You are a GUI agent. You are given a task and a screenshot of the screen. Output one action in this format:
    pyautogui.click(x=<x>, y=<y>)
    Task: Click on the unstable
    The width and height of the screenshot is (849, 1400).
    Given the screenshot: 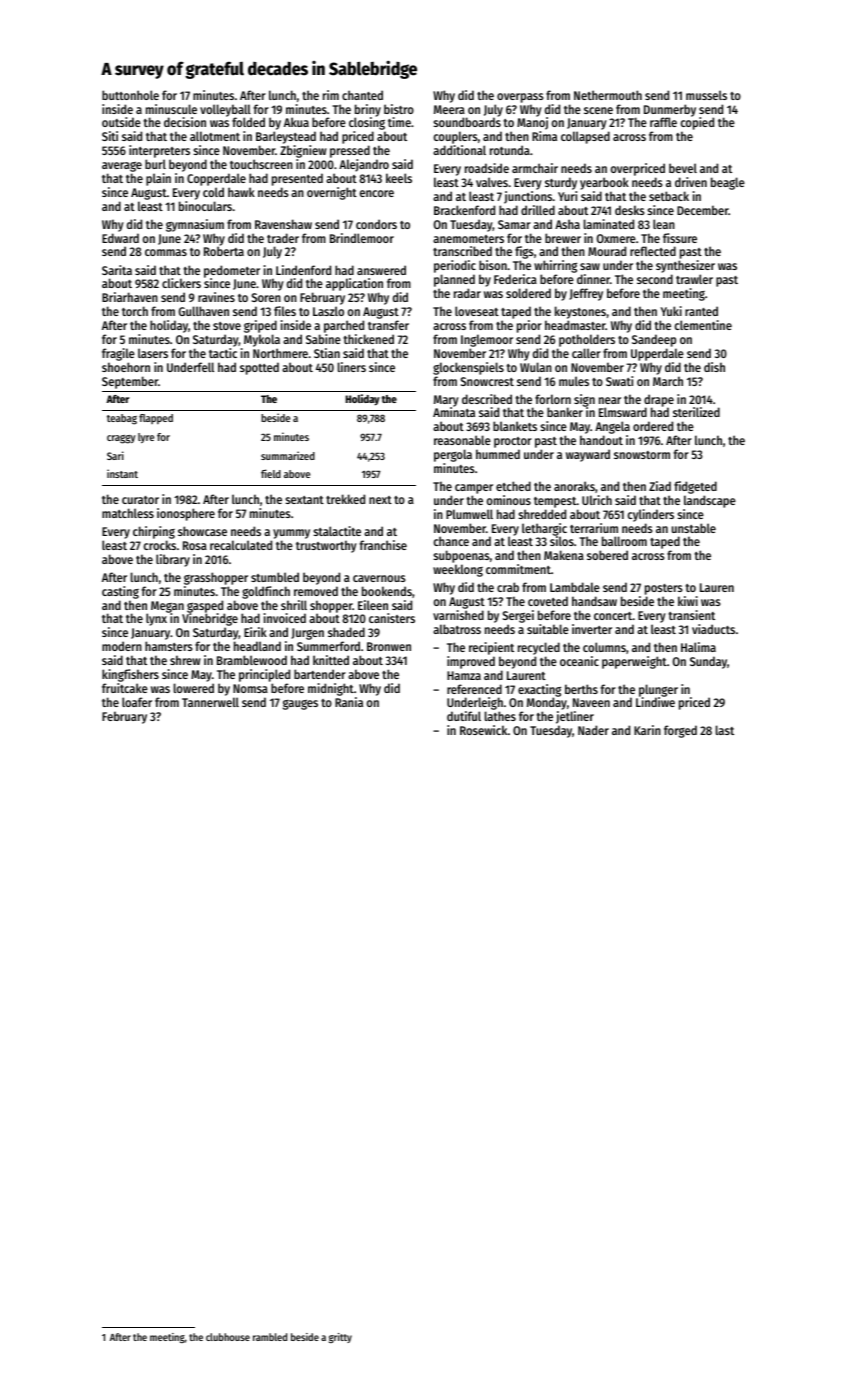 What is the action you would take?
    pyautogui.click(x=694, y=528)
